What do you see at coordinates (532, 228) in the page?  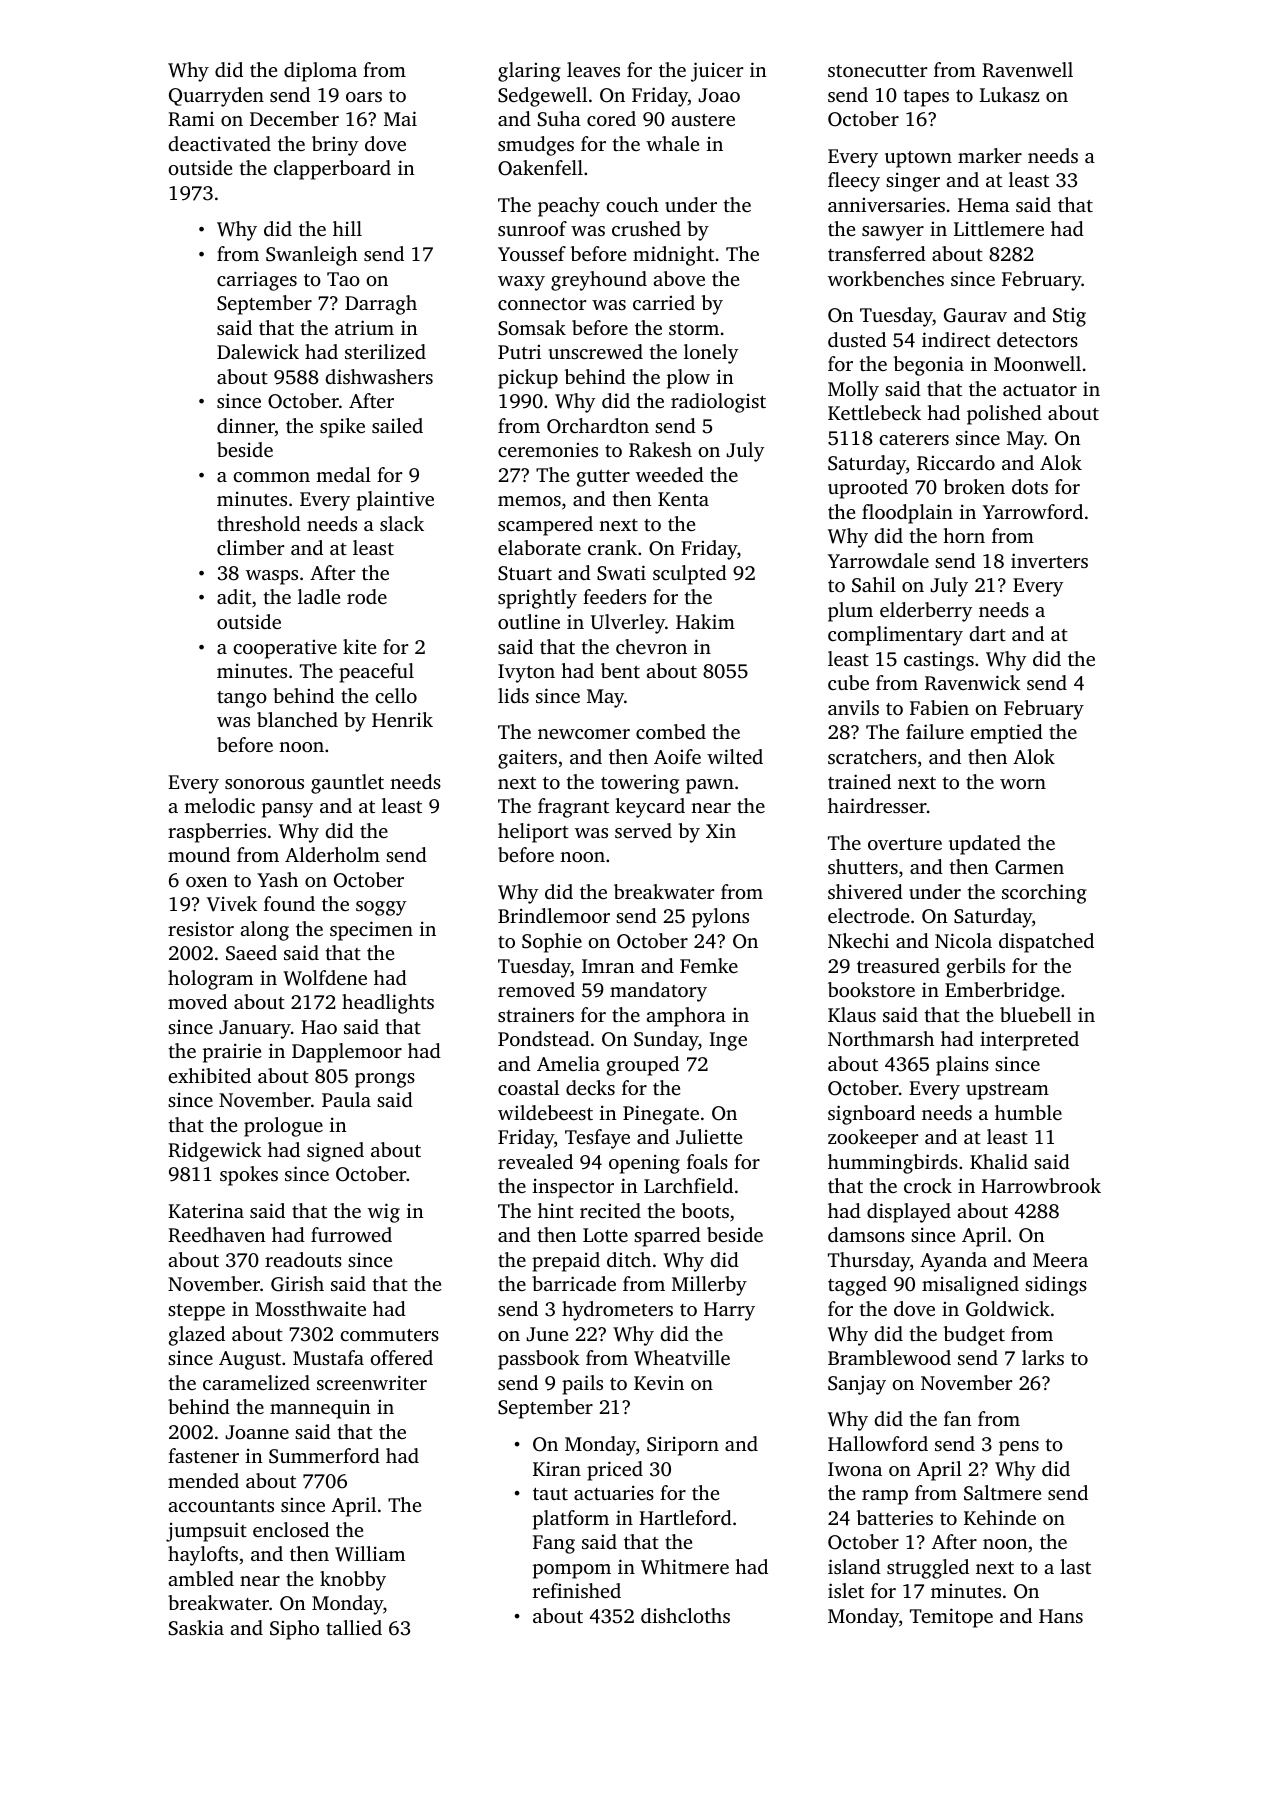 I see `sunroof` at bounding box center [532, 228].
